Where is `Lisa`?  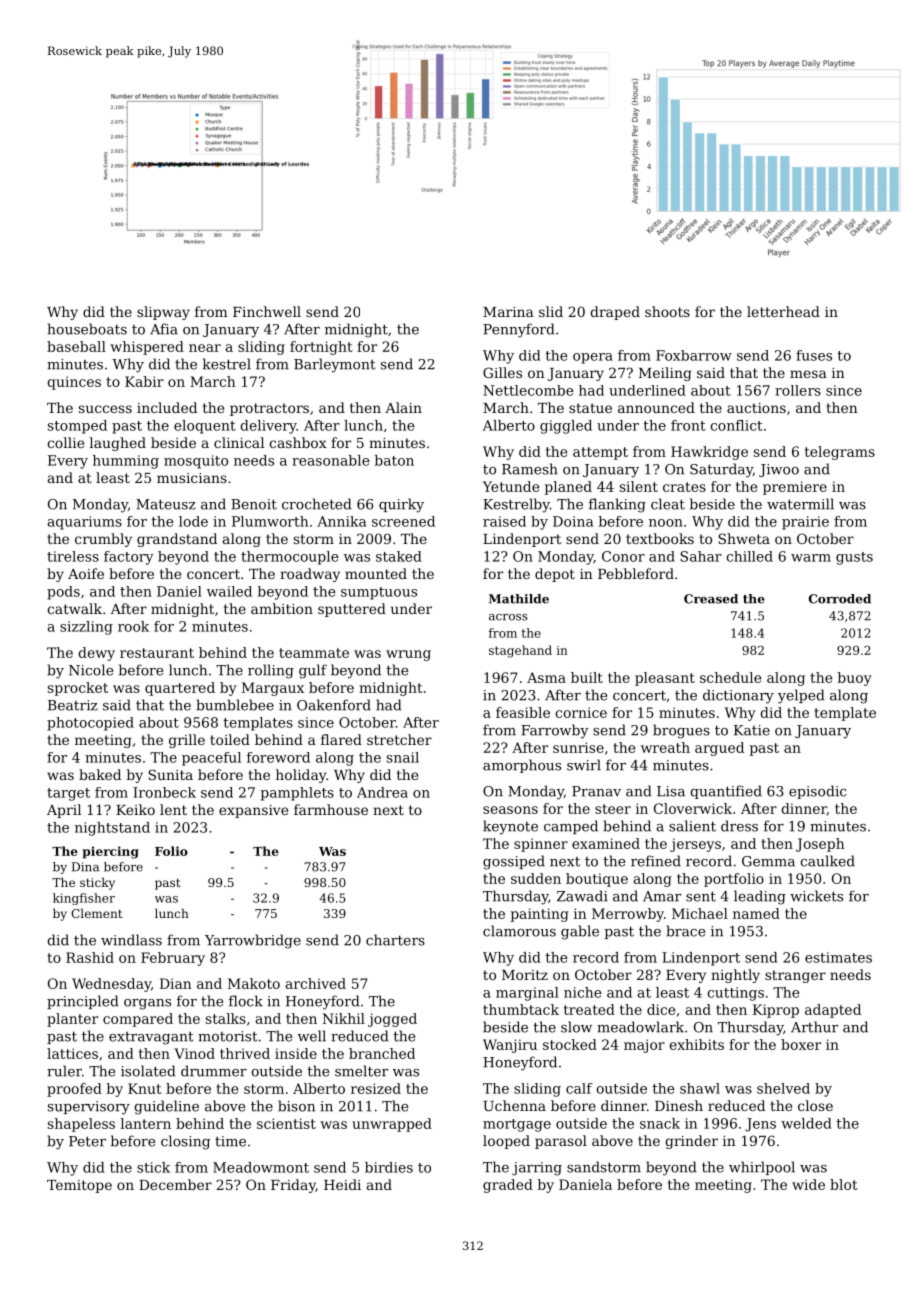 Lisa is located at coordinates (671, 791).
